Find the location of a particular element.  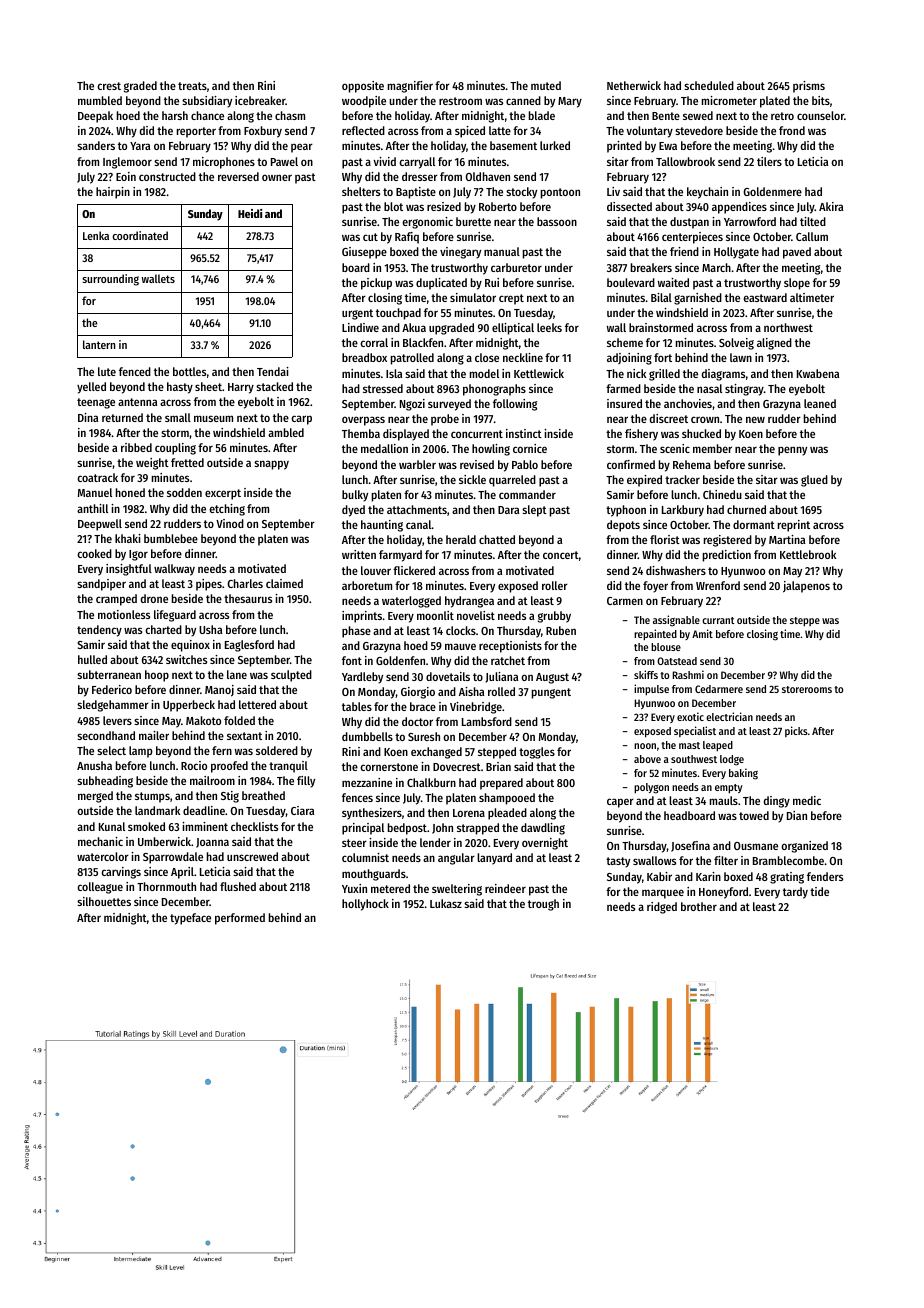

Kunal is located at coordinates (112, 826).
